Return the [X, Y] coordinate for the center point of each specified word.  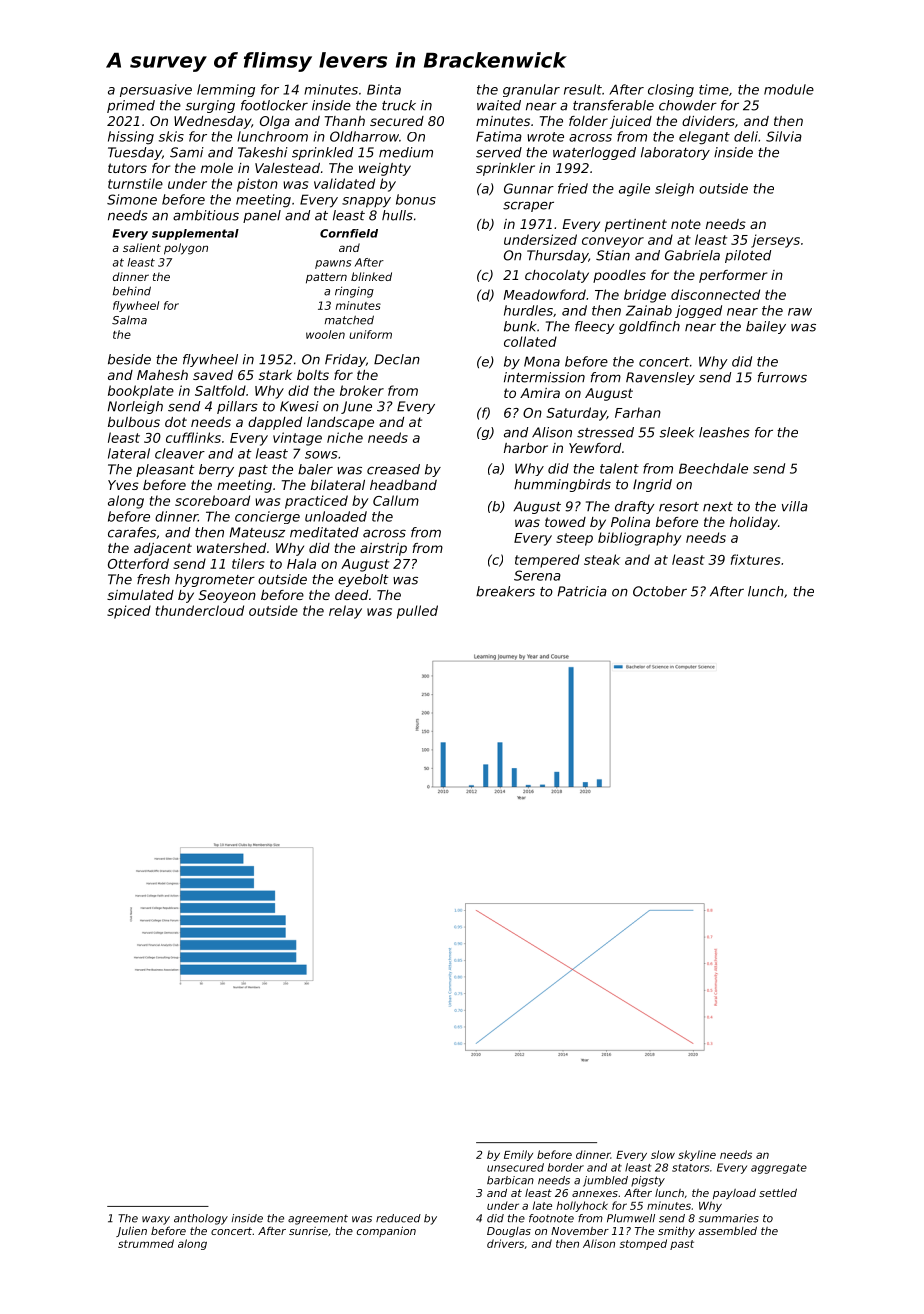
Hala [301, 563]
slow [663, 1154]
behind [132, 291]
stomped [643, 1244]
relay [345, 612]
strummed [146, 1243]
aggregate [779, 1169]
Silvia [784, 136]
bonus [416, 199]
